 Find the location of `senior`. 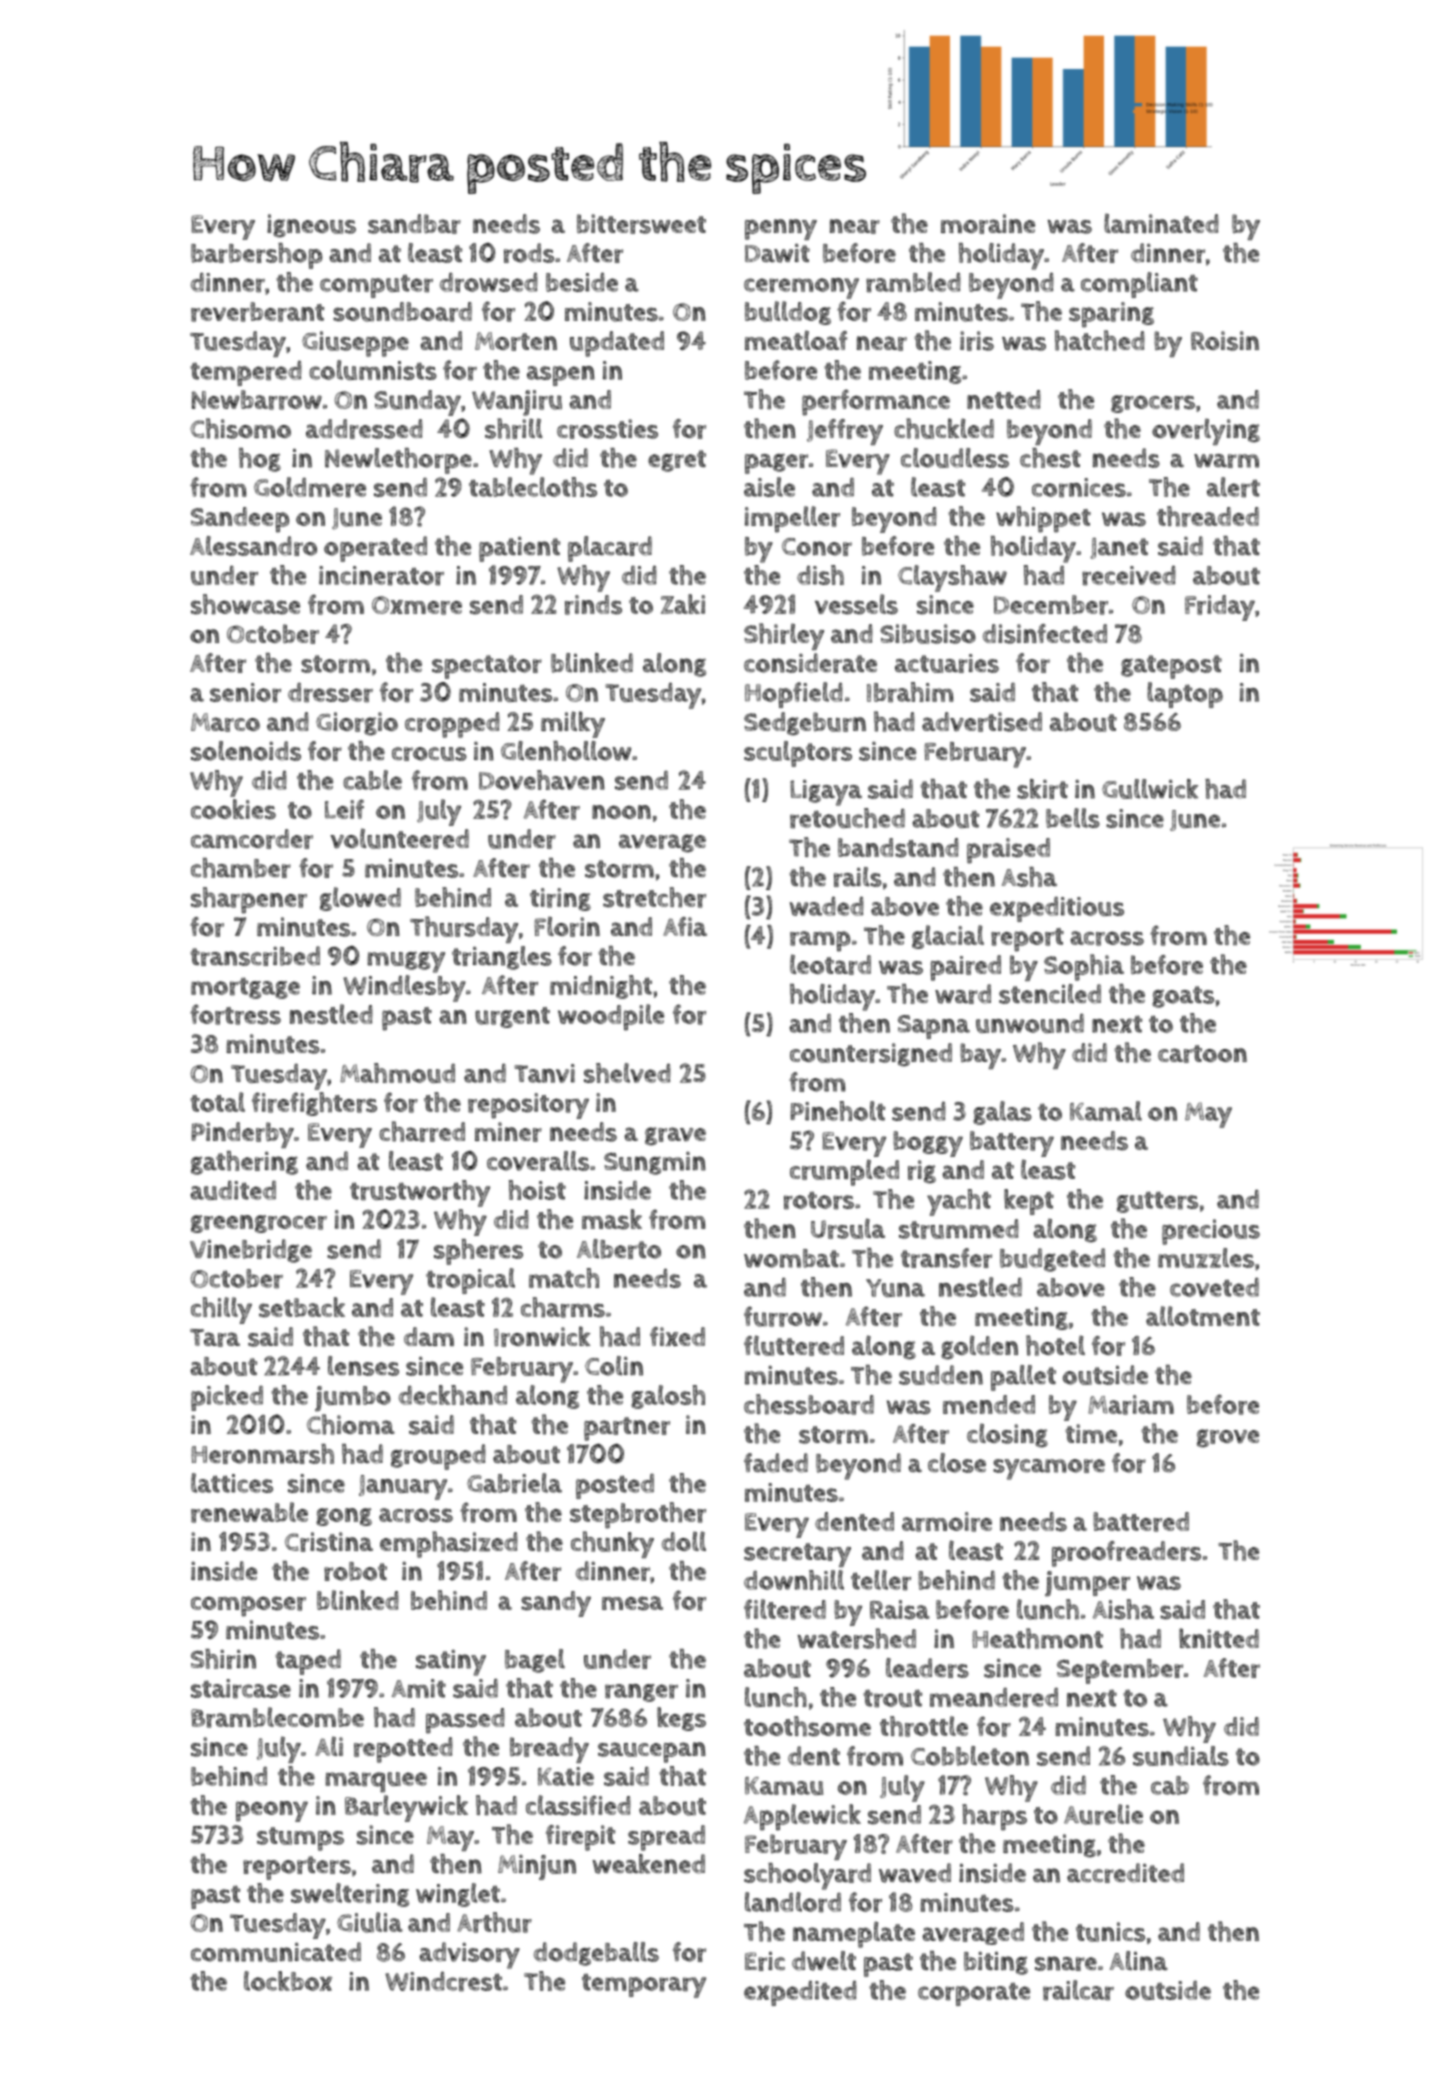

senior is located at coordinates (245, 693).
